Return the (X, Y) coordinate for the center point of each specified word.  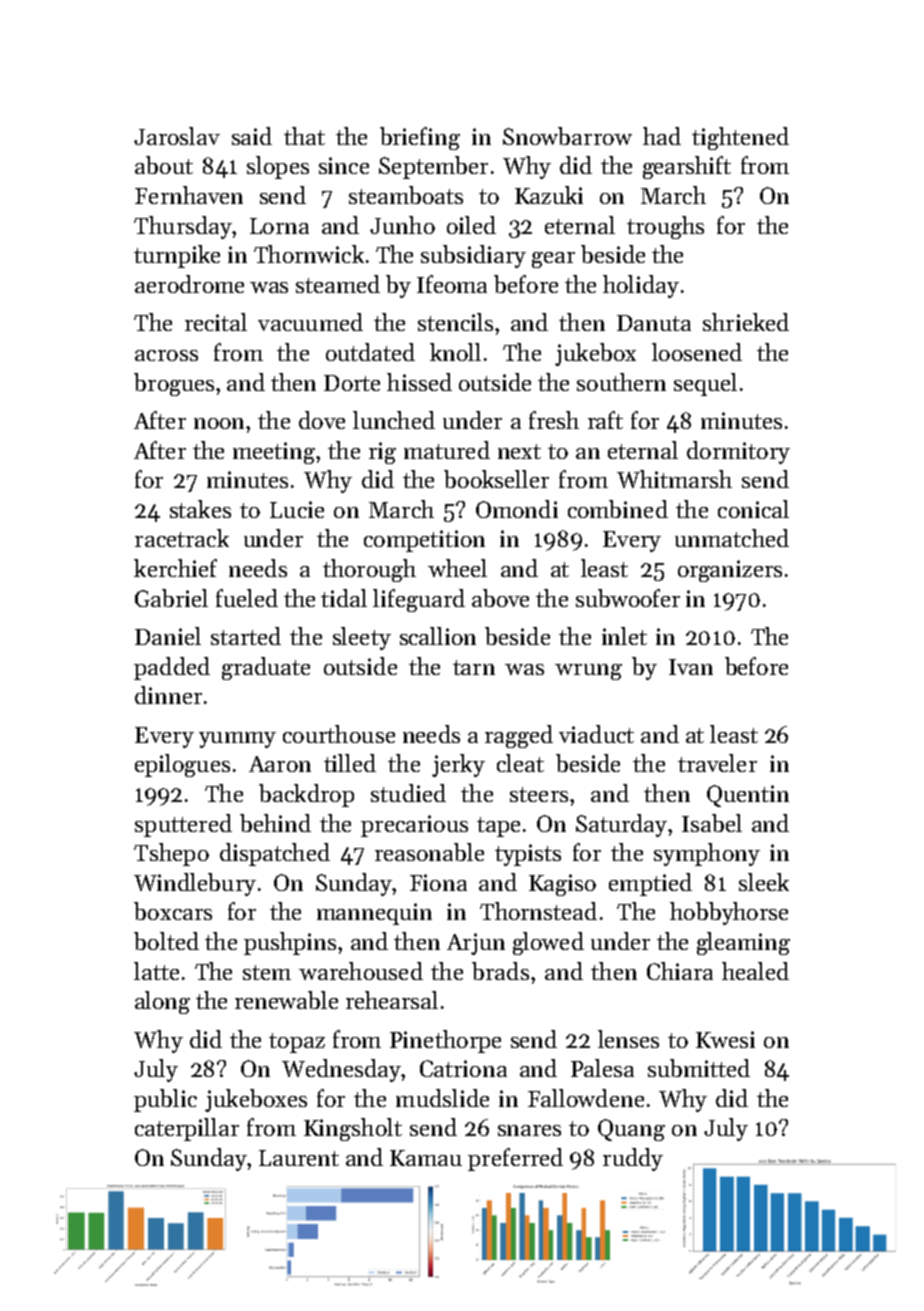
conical (753, 509)
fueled (247, 598)
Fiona (438, 882)
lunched (394, 420)
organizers (730, 571)
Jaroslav (177, 136)
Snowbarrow (567, 136)
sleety (362, 638)
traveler (717, 763)
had (662, 136)
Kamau (426, 1158)
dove (322, 420)
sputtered (183, 825)
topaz (297, 1043)
